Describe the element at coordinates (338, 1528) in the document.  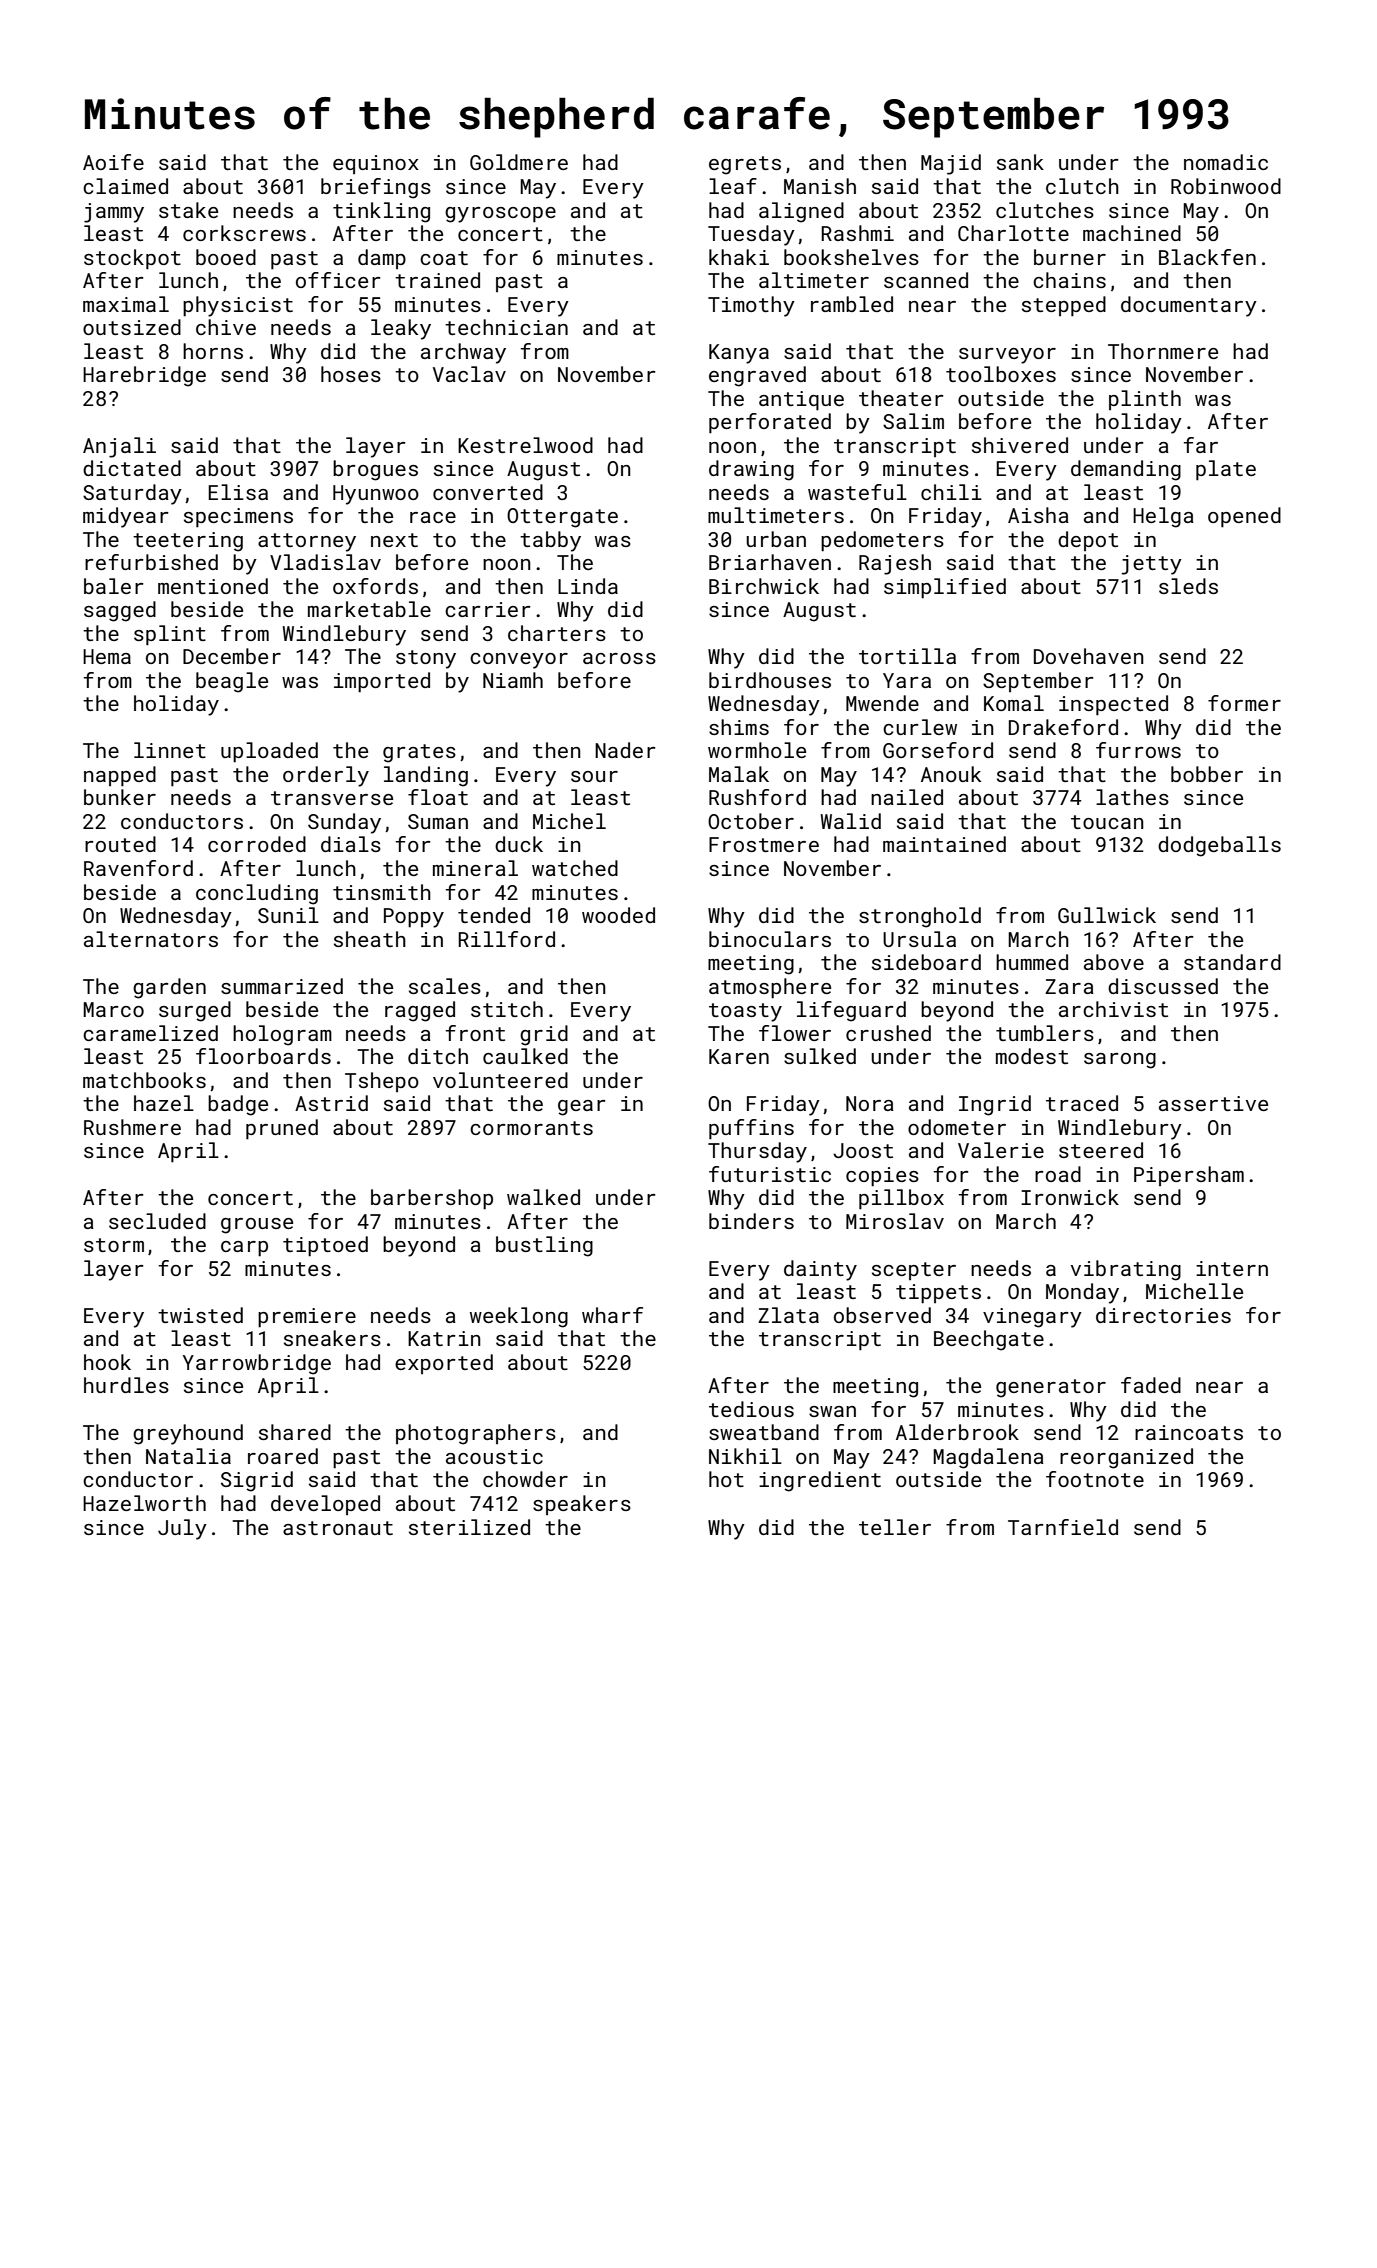
I see `astronaut` at that location.
